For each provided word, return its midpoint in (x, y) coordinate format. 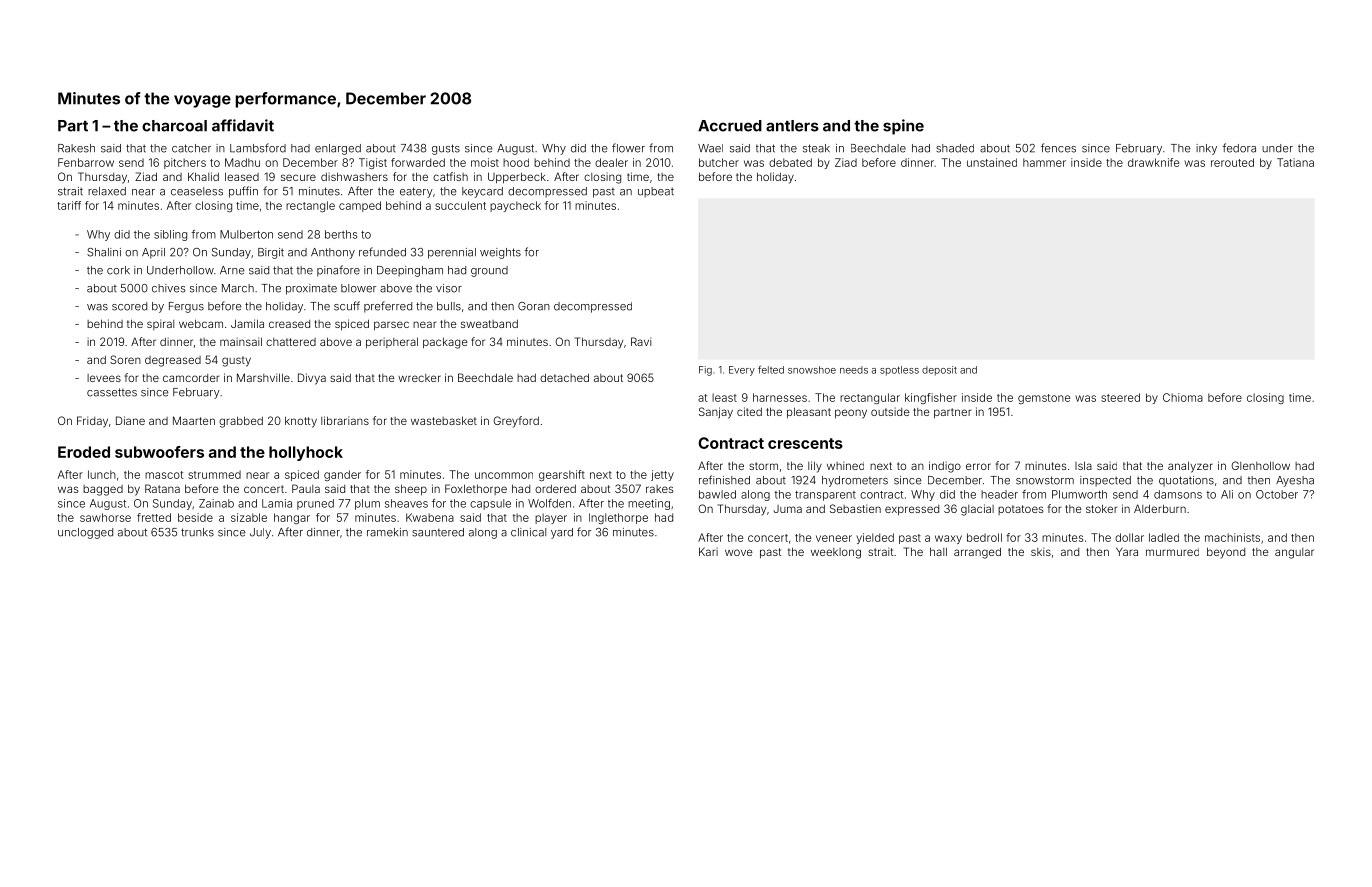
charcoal (174, 126)
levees (104, 378)
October (1277, 494)
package (445, 343)
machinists (1232, 537)
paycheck (515, 206)
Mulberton (246, 234)
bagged (103, 490)
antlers (792, 126)
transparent (825, 496)
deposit (939, 371)
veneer (834, 538)
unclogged (85, 533)
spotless (899, 371)
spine (903, 127)
